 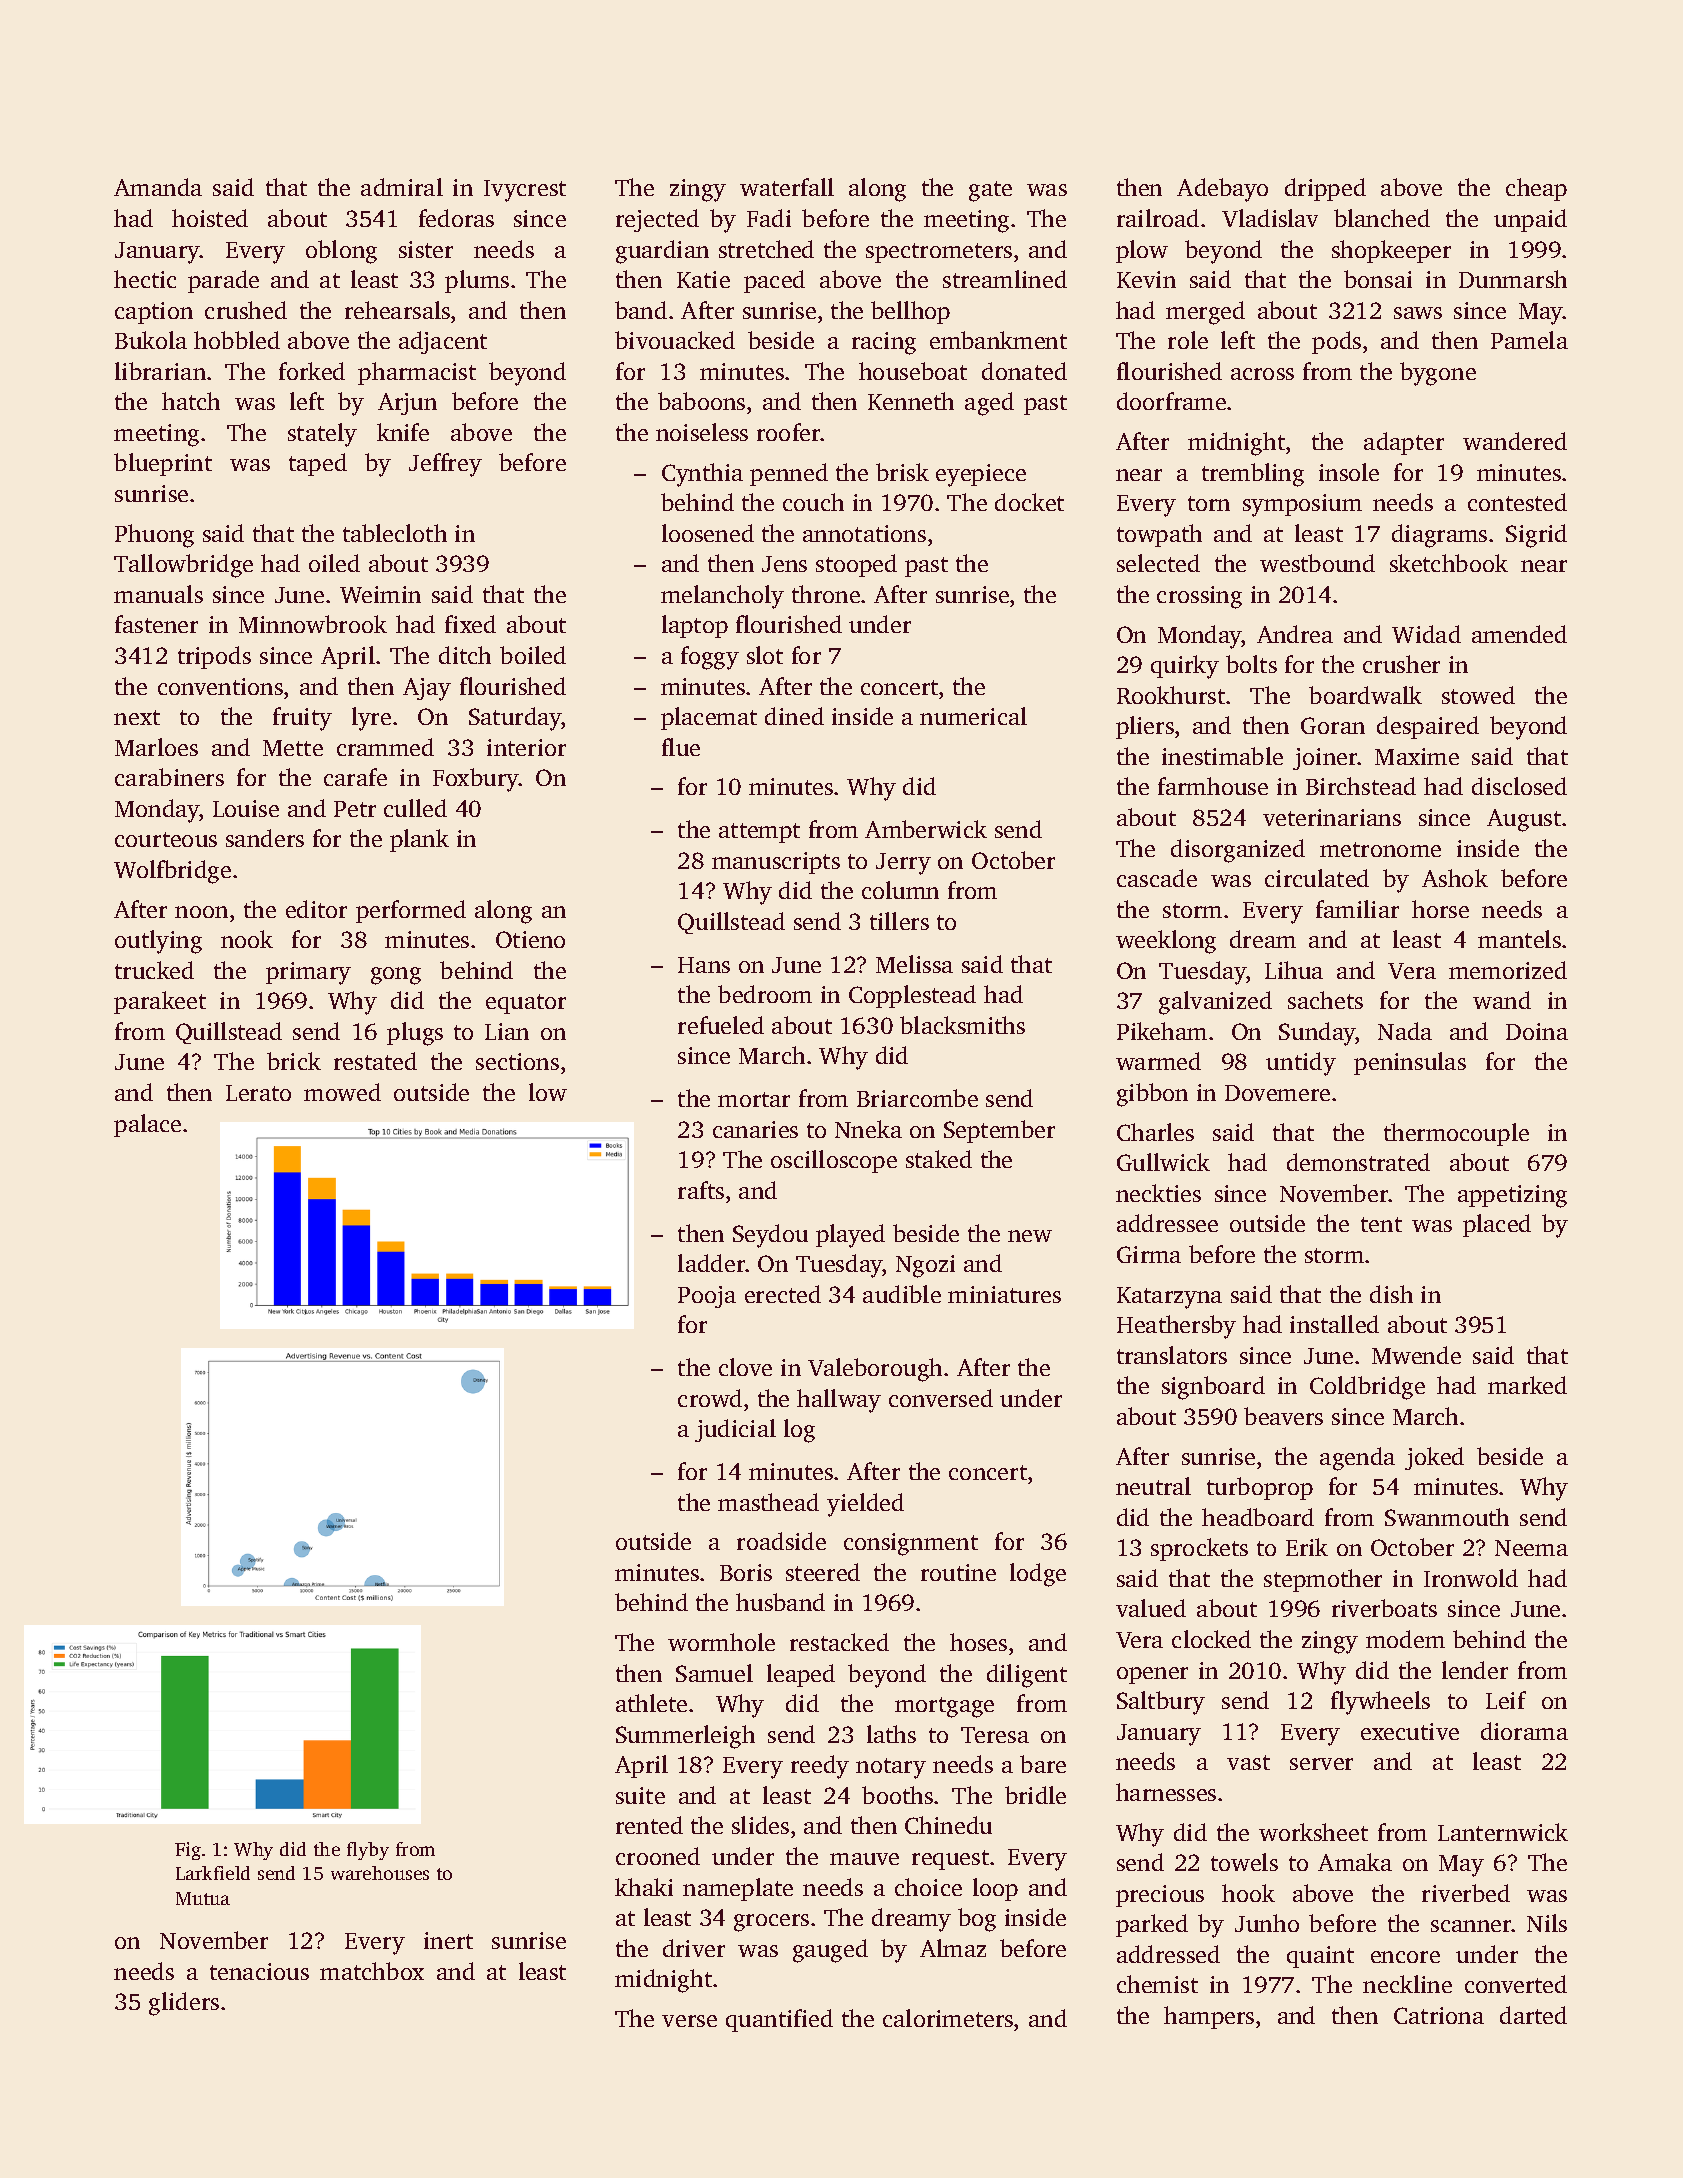 I want to click on hectic, so click(x=145, y=279).
